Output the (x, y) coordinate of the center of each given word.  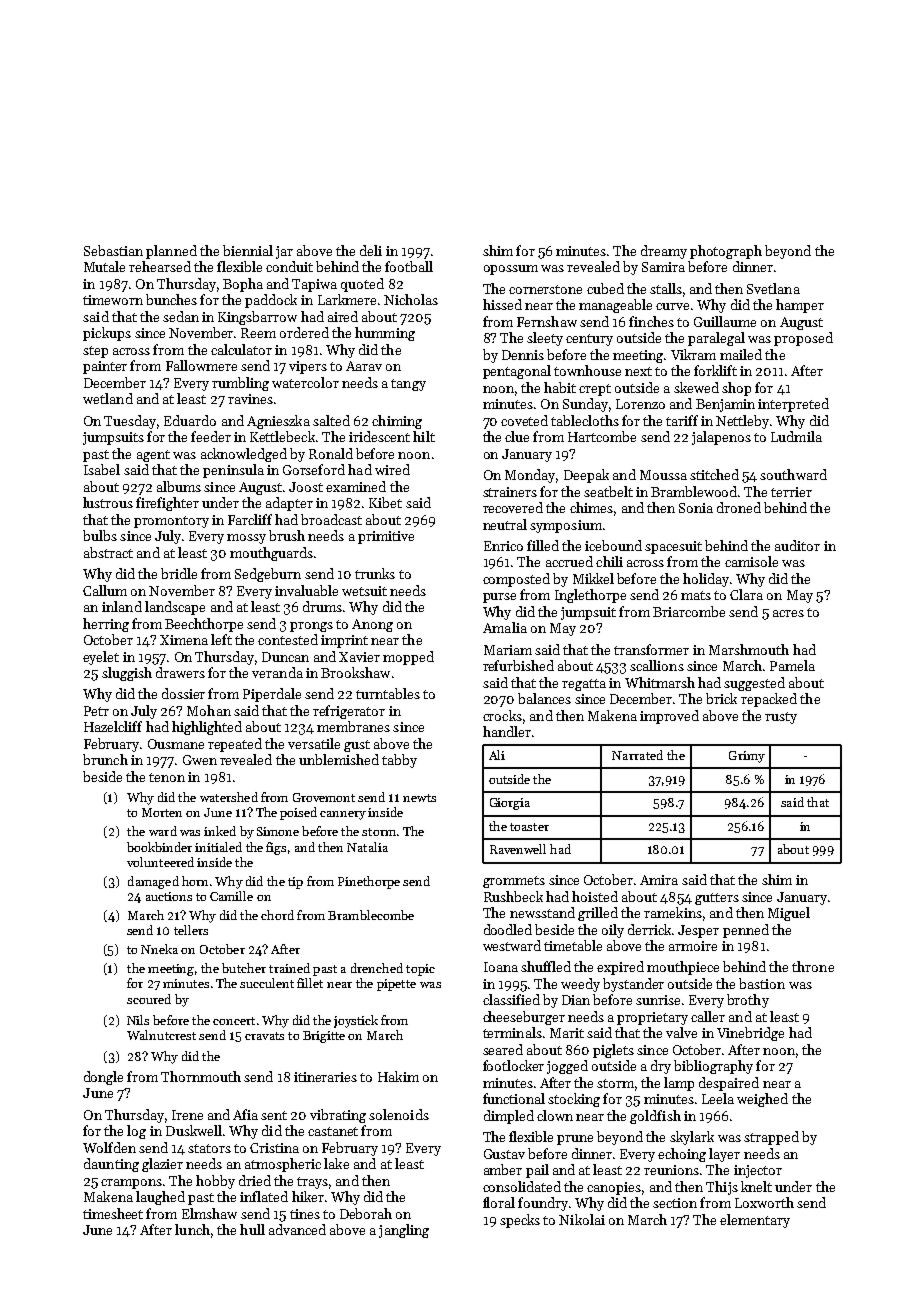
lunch (192, 1229)
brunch (105, 759)
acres (788, 613)
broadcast (331, 519)
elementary (755, 1221)
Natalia (367, 847)
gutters (717, 899)
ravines (250, 399)
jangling (404, 1231)
